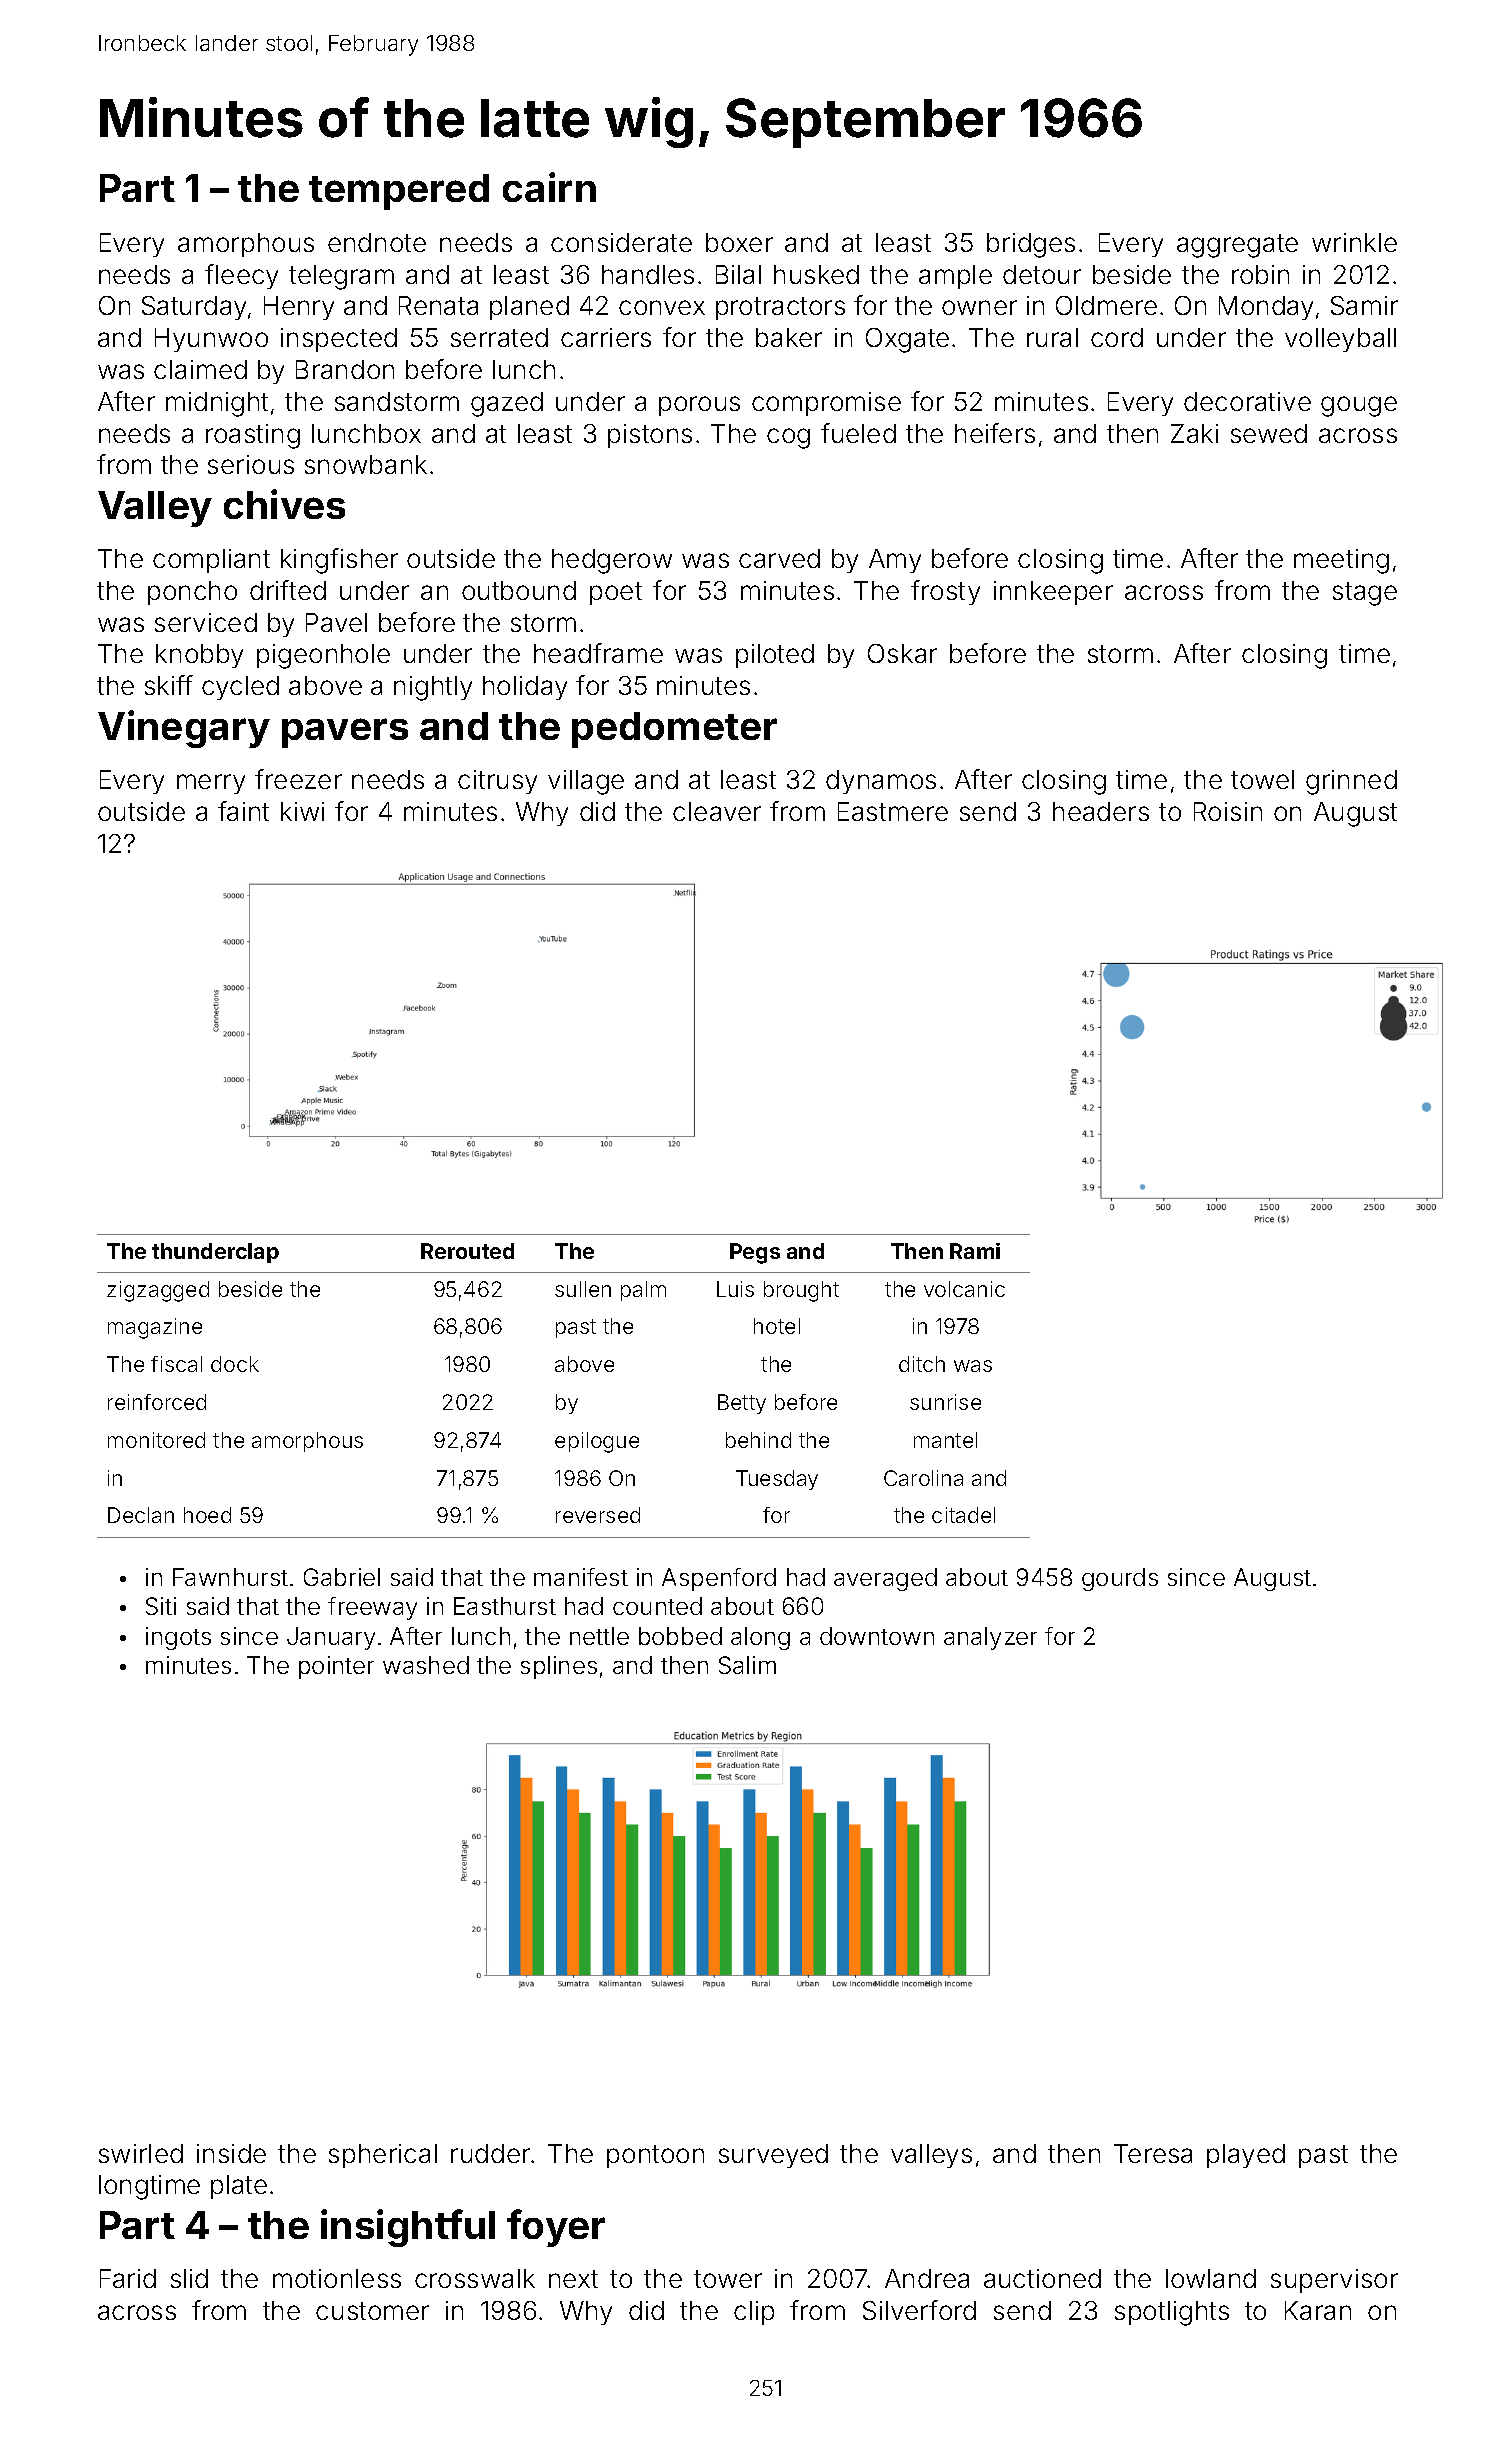 The height and width of the screenshot is (2464, 1496). Describe the element at coordinates (1120, 1579) in the screenshot. I see `gourds` at that location.
